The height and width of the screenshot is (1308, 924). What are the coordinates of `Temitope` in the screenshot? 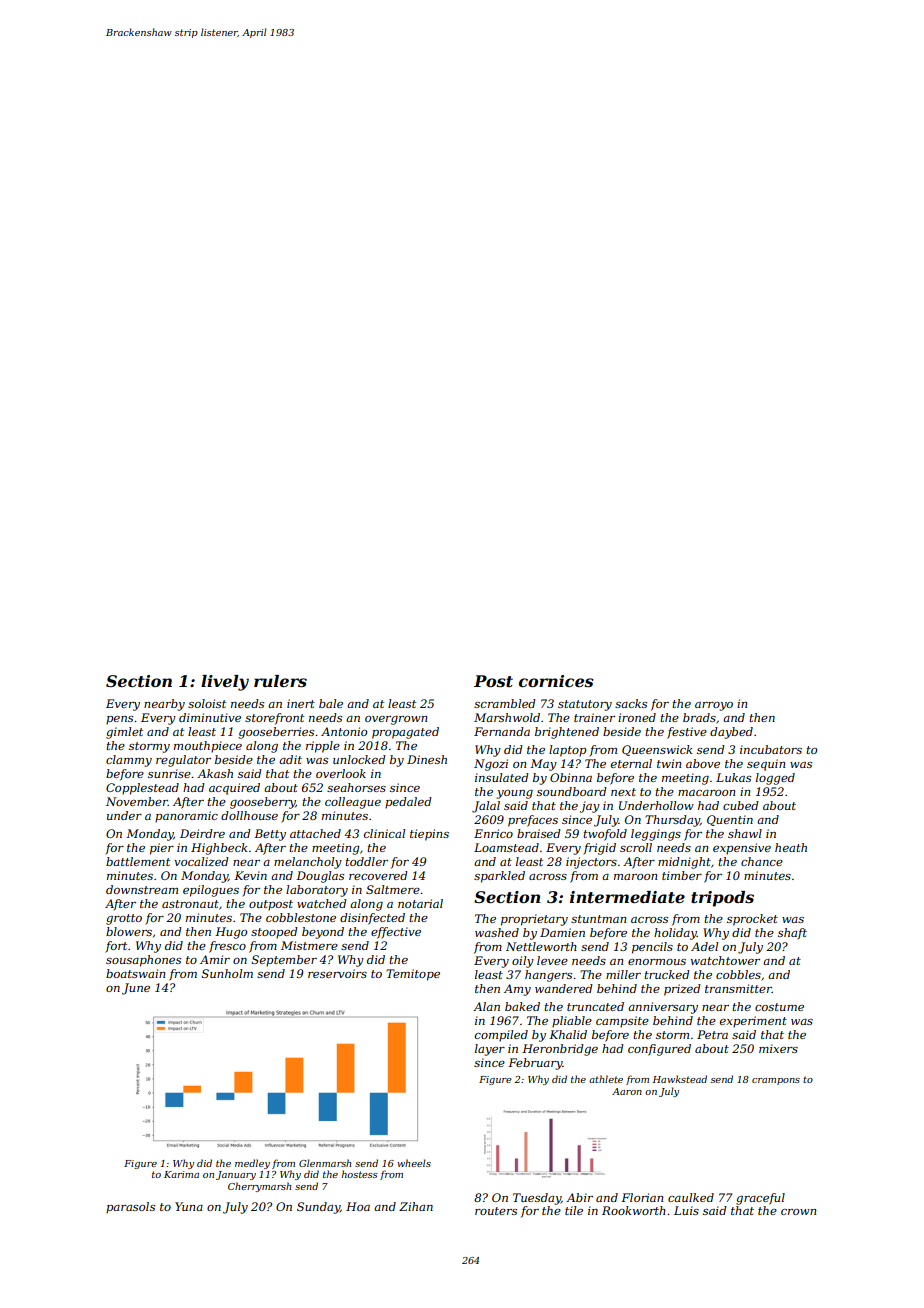 It's located at (413, 975).
